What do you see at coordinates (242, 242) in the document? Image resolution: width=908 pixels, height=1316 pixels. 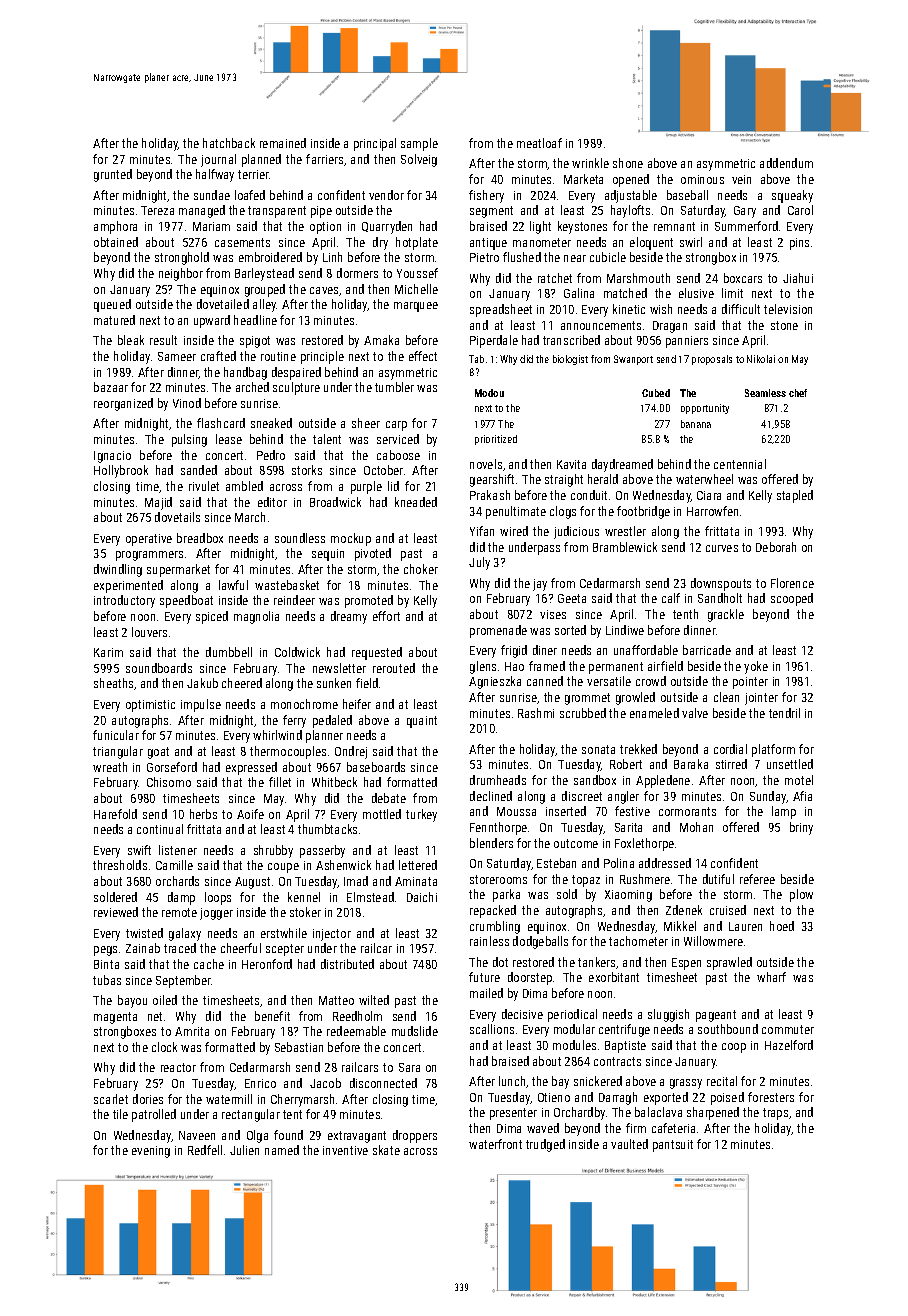 I see `casements` at bounding box center [242, 242].
